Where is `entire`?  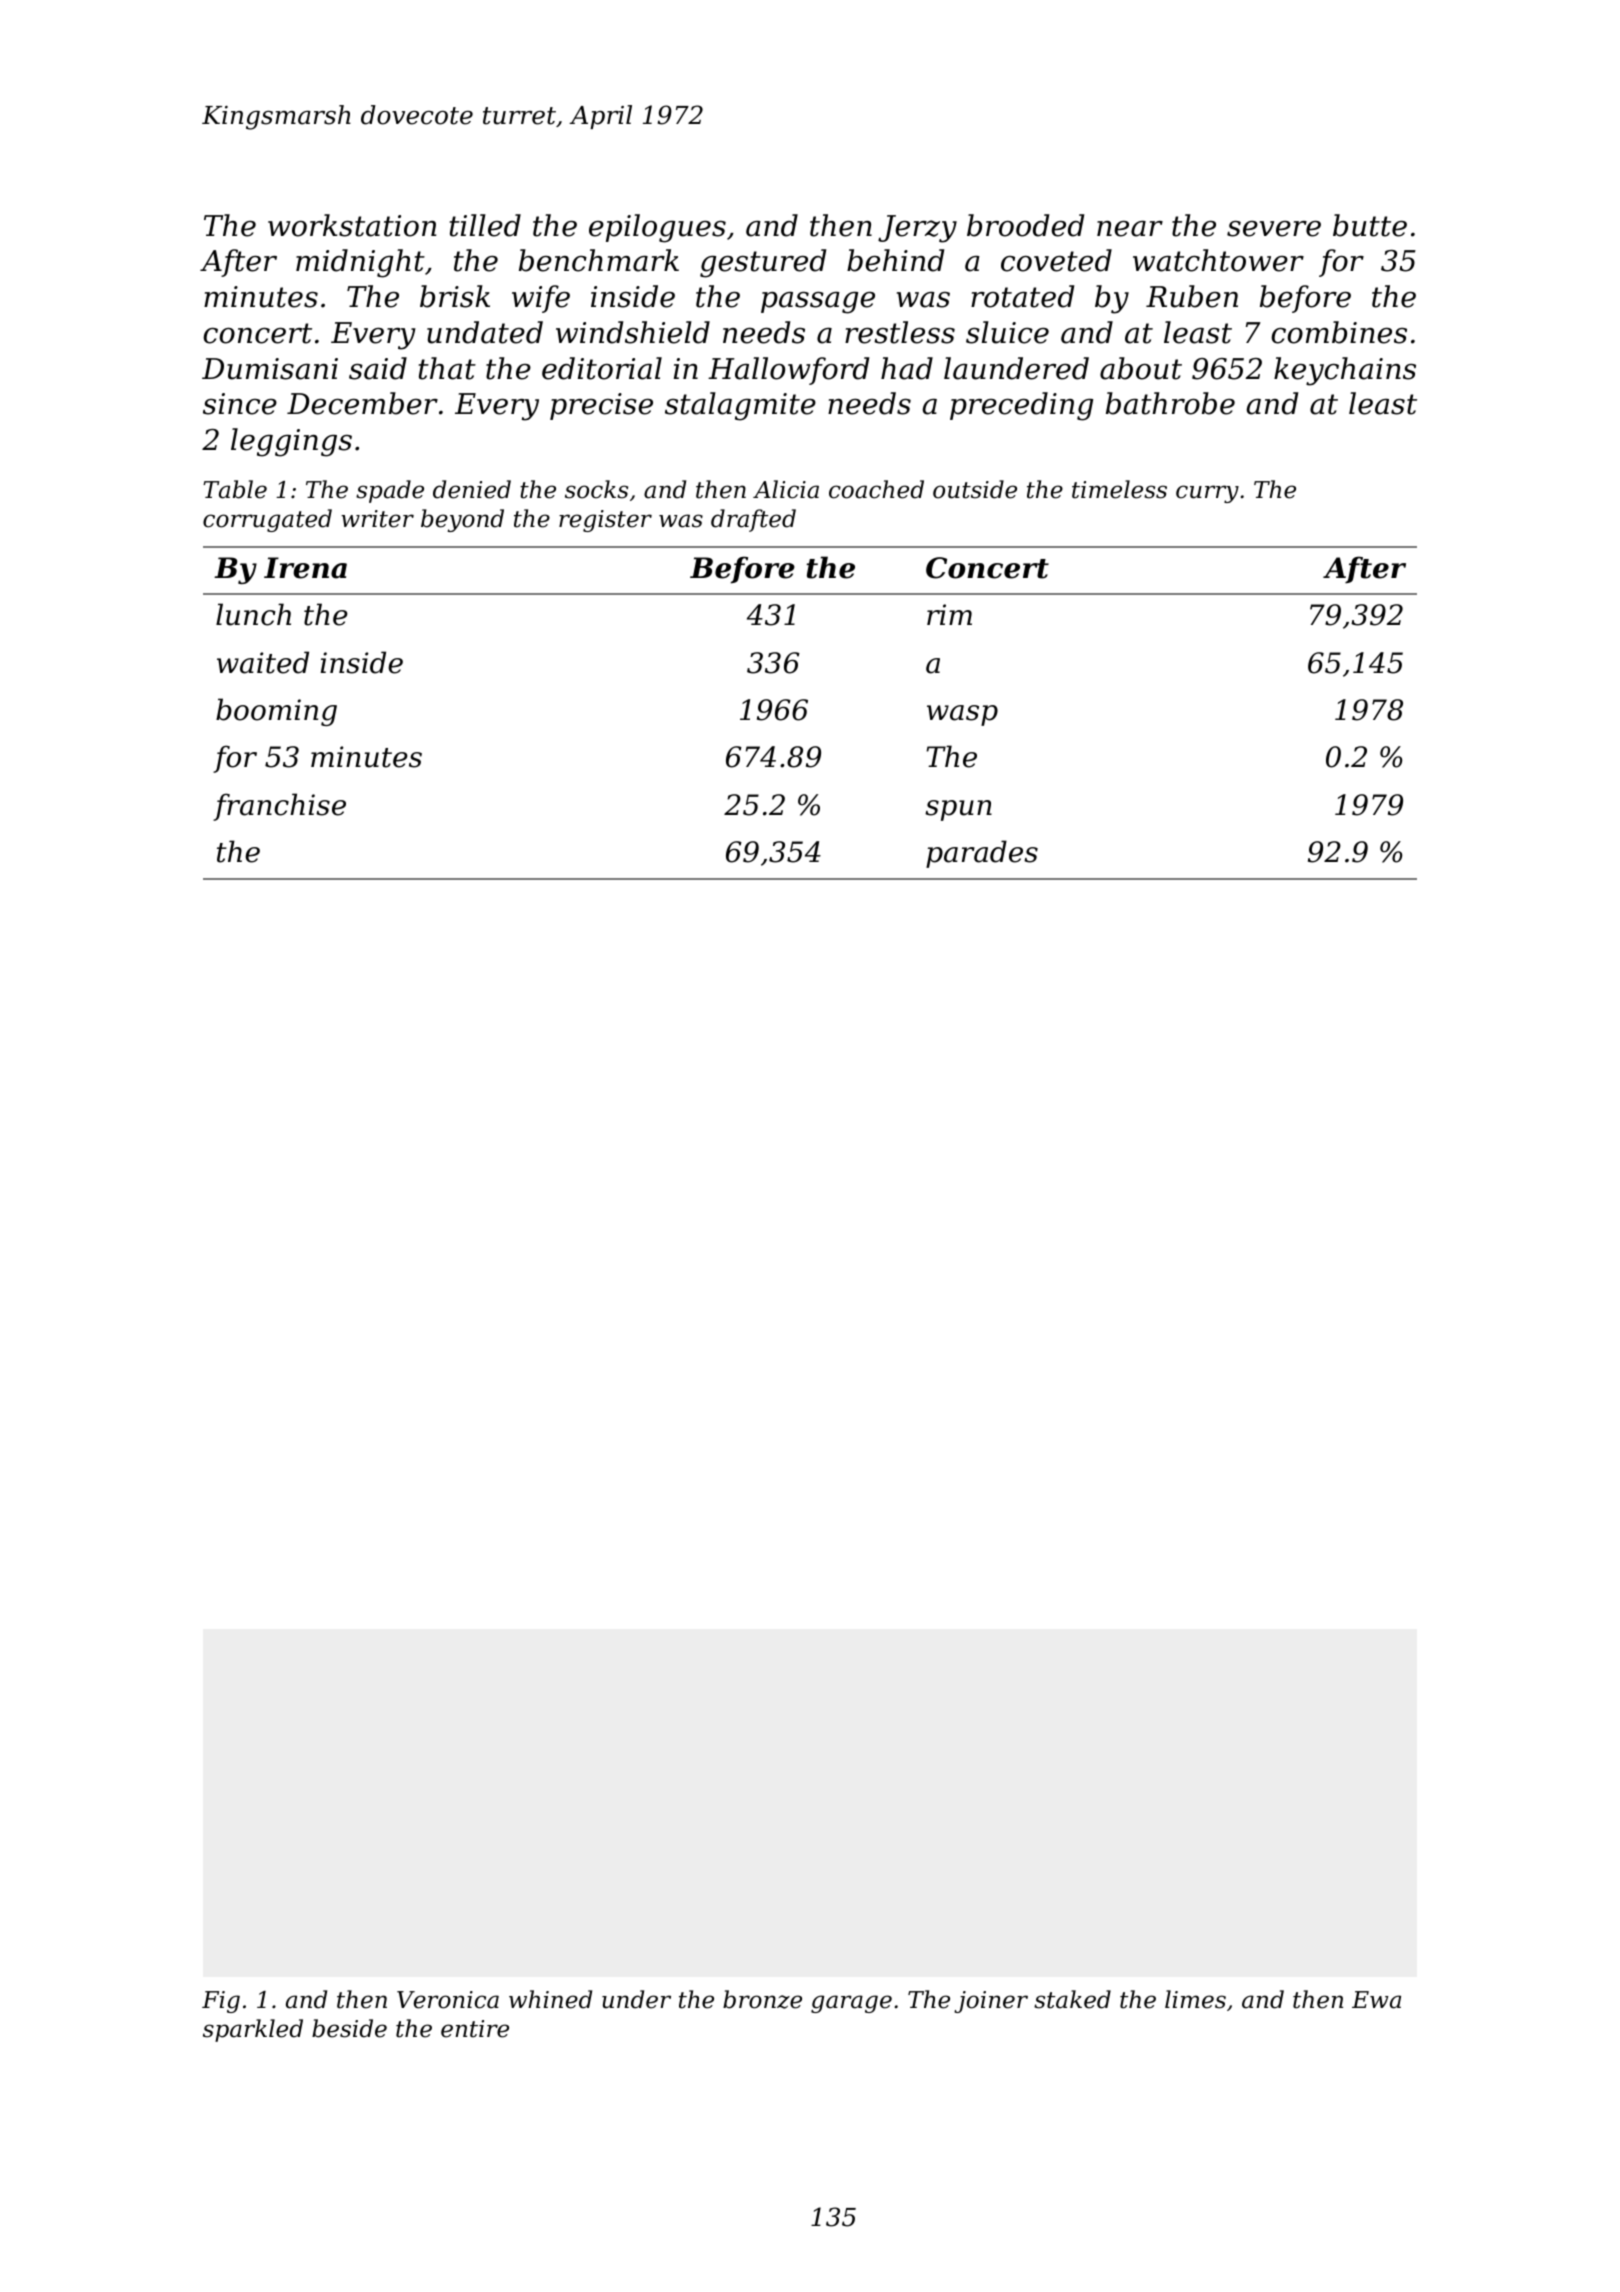 entire is located at coordinates (475, 2029).
